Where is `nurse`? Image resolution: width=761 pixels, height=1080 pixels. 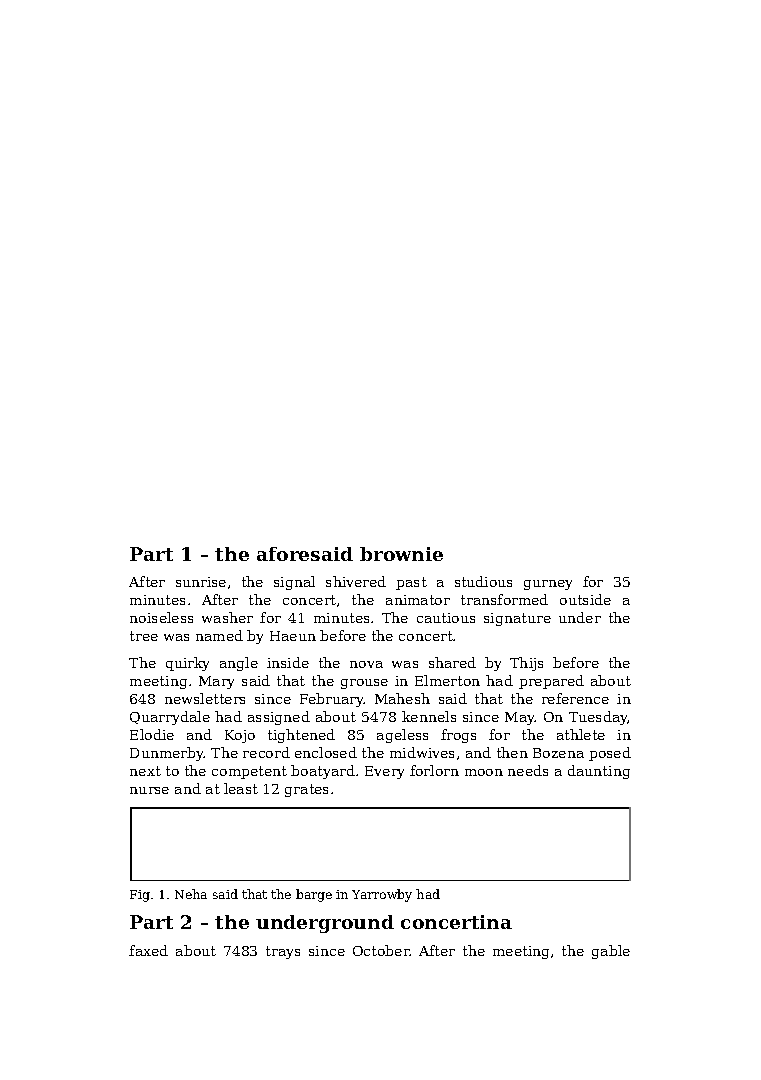
nurse is located at coordinates (149, 790).
